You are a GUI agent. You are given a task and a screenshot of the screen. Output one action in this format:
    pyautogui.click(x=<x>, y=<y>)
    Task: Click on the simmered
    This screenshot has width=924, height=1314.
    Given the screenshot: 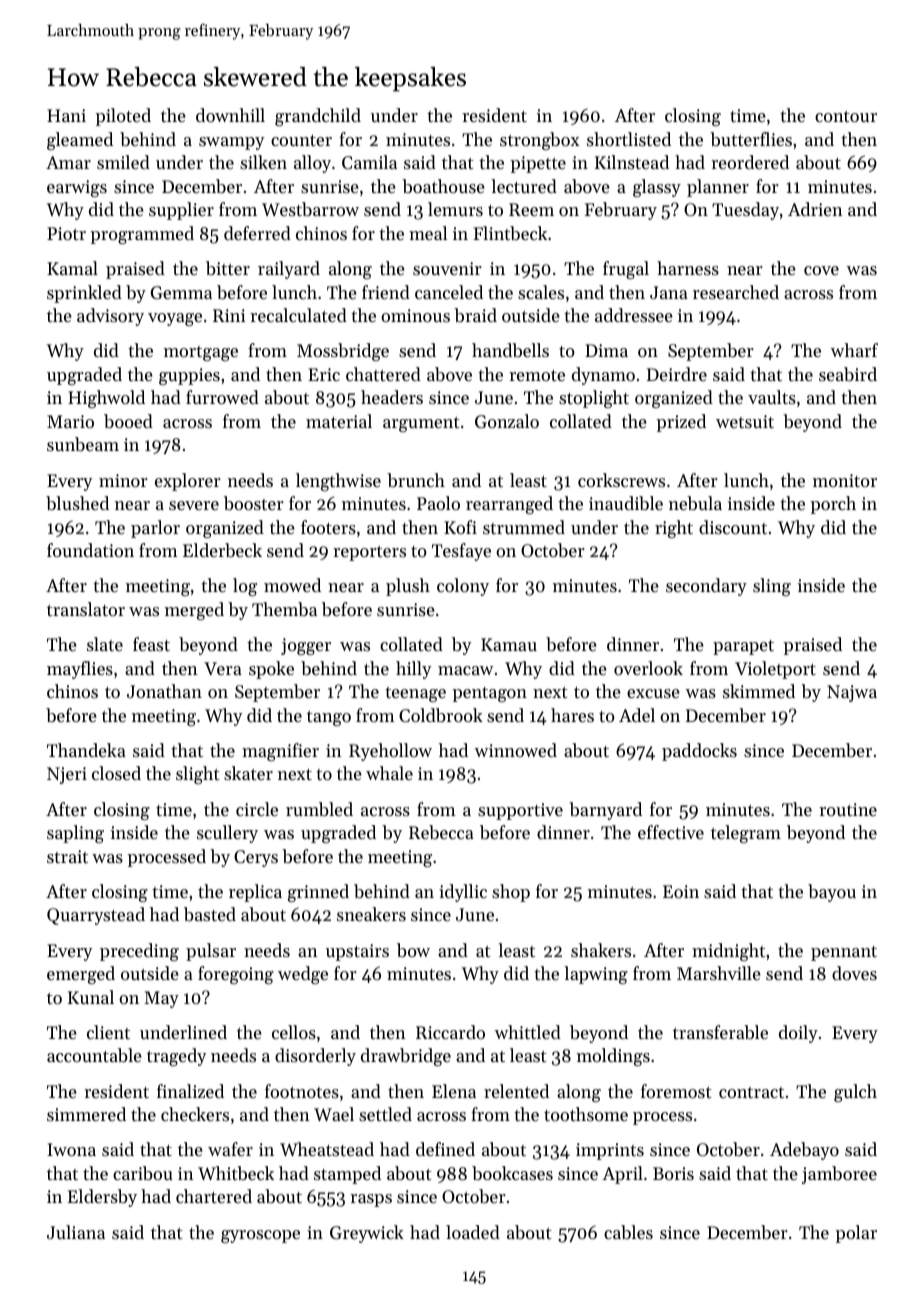 What is the action you would take?
    pyautogui.click(x=86, y=1114)
